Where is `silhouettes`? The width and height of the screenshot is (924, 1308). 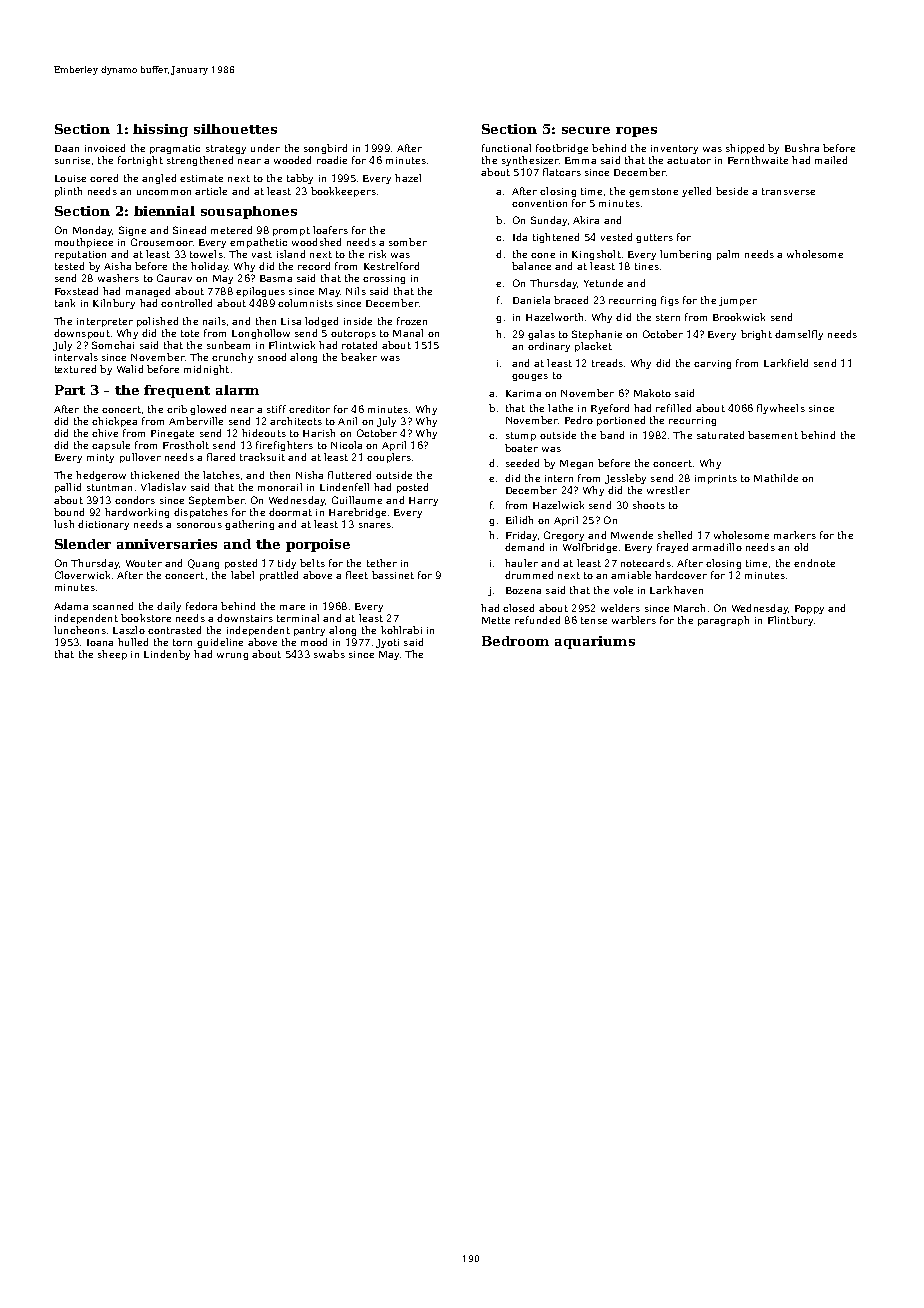
silhouettes is located at coordinates (235, 129).
